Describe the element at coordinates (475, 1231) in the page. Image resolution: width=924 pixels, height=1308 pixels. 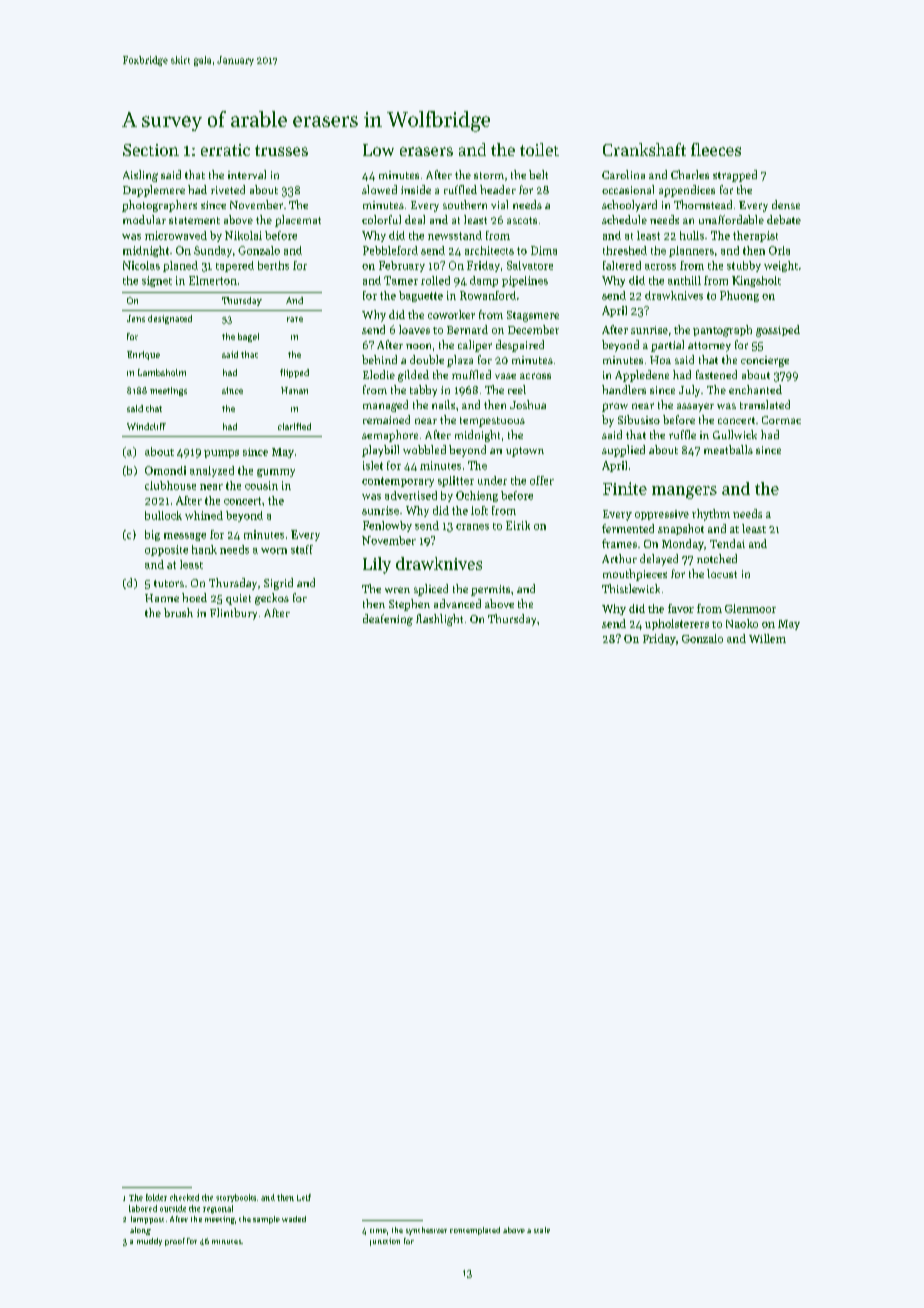
I see `contemplated` at that location.
